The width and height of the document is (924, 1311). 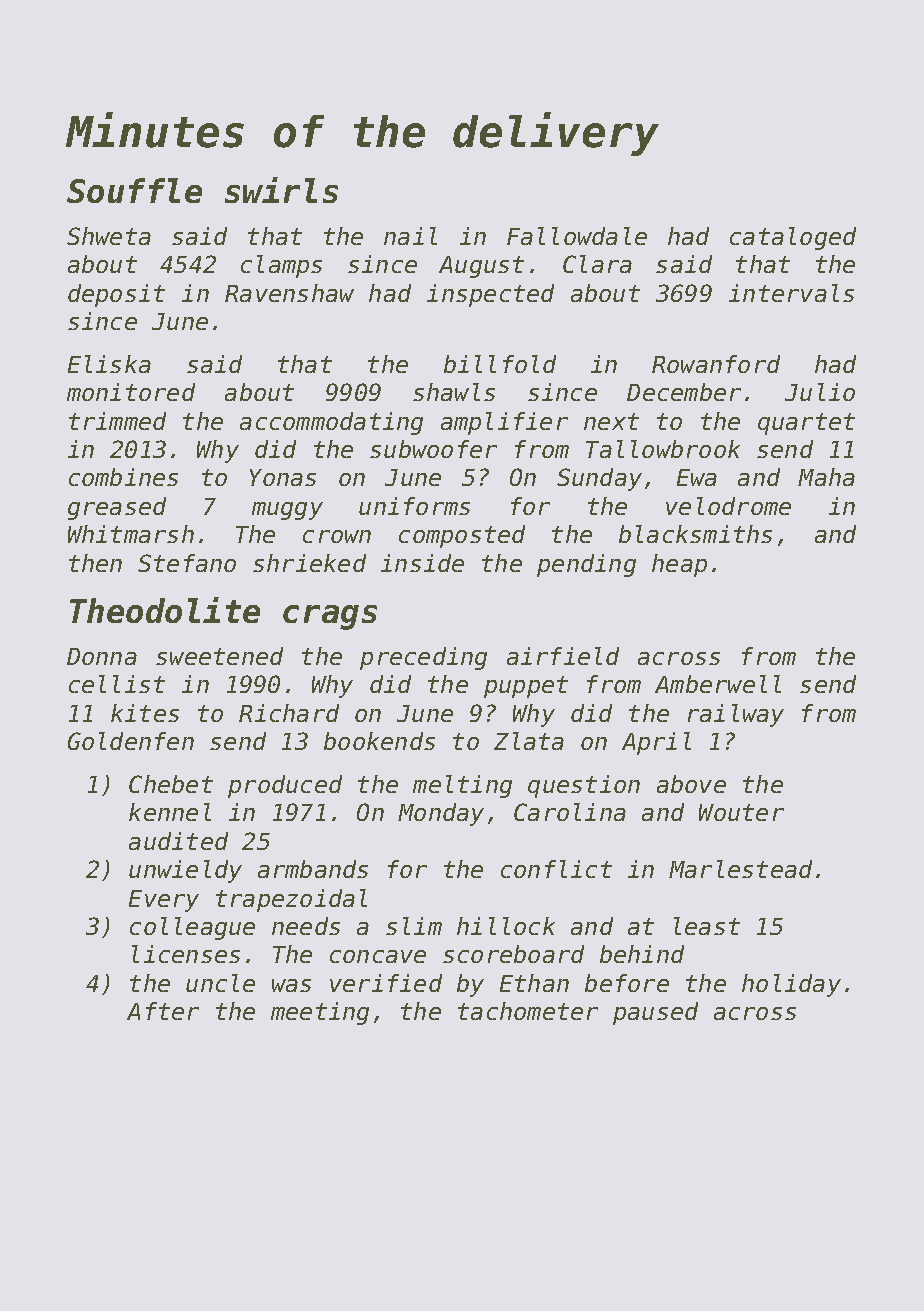 What do you see at coordinates (281, 190) in the document?
I see `swirls` at bounding box center [281, 190].
